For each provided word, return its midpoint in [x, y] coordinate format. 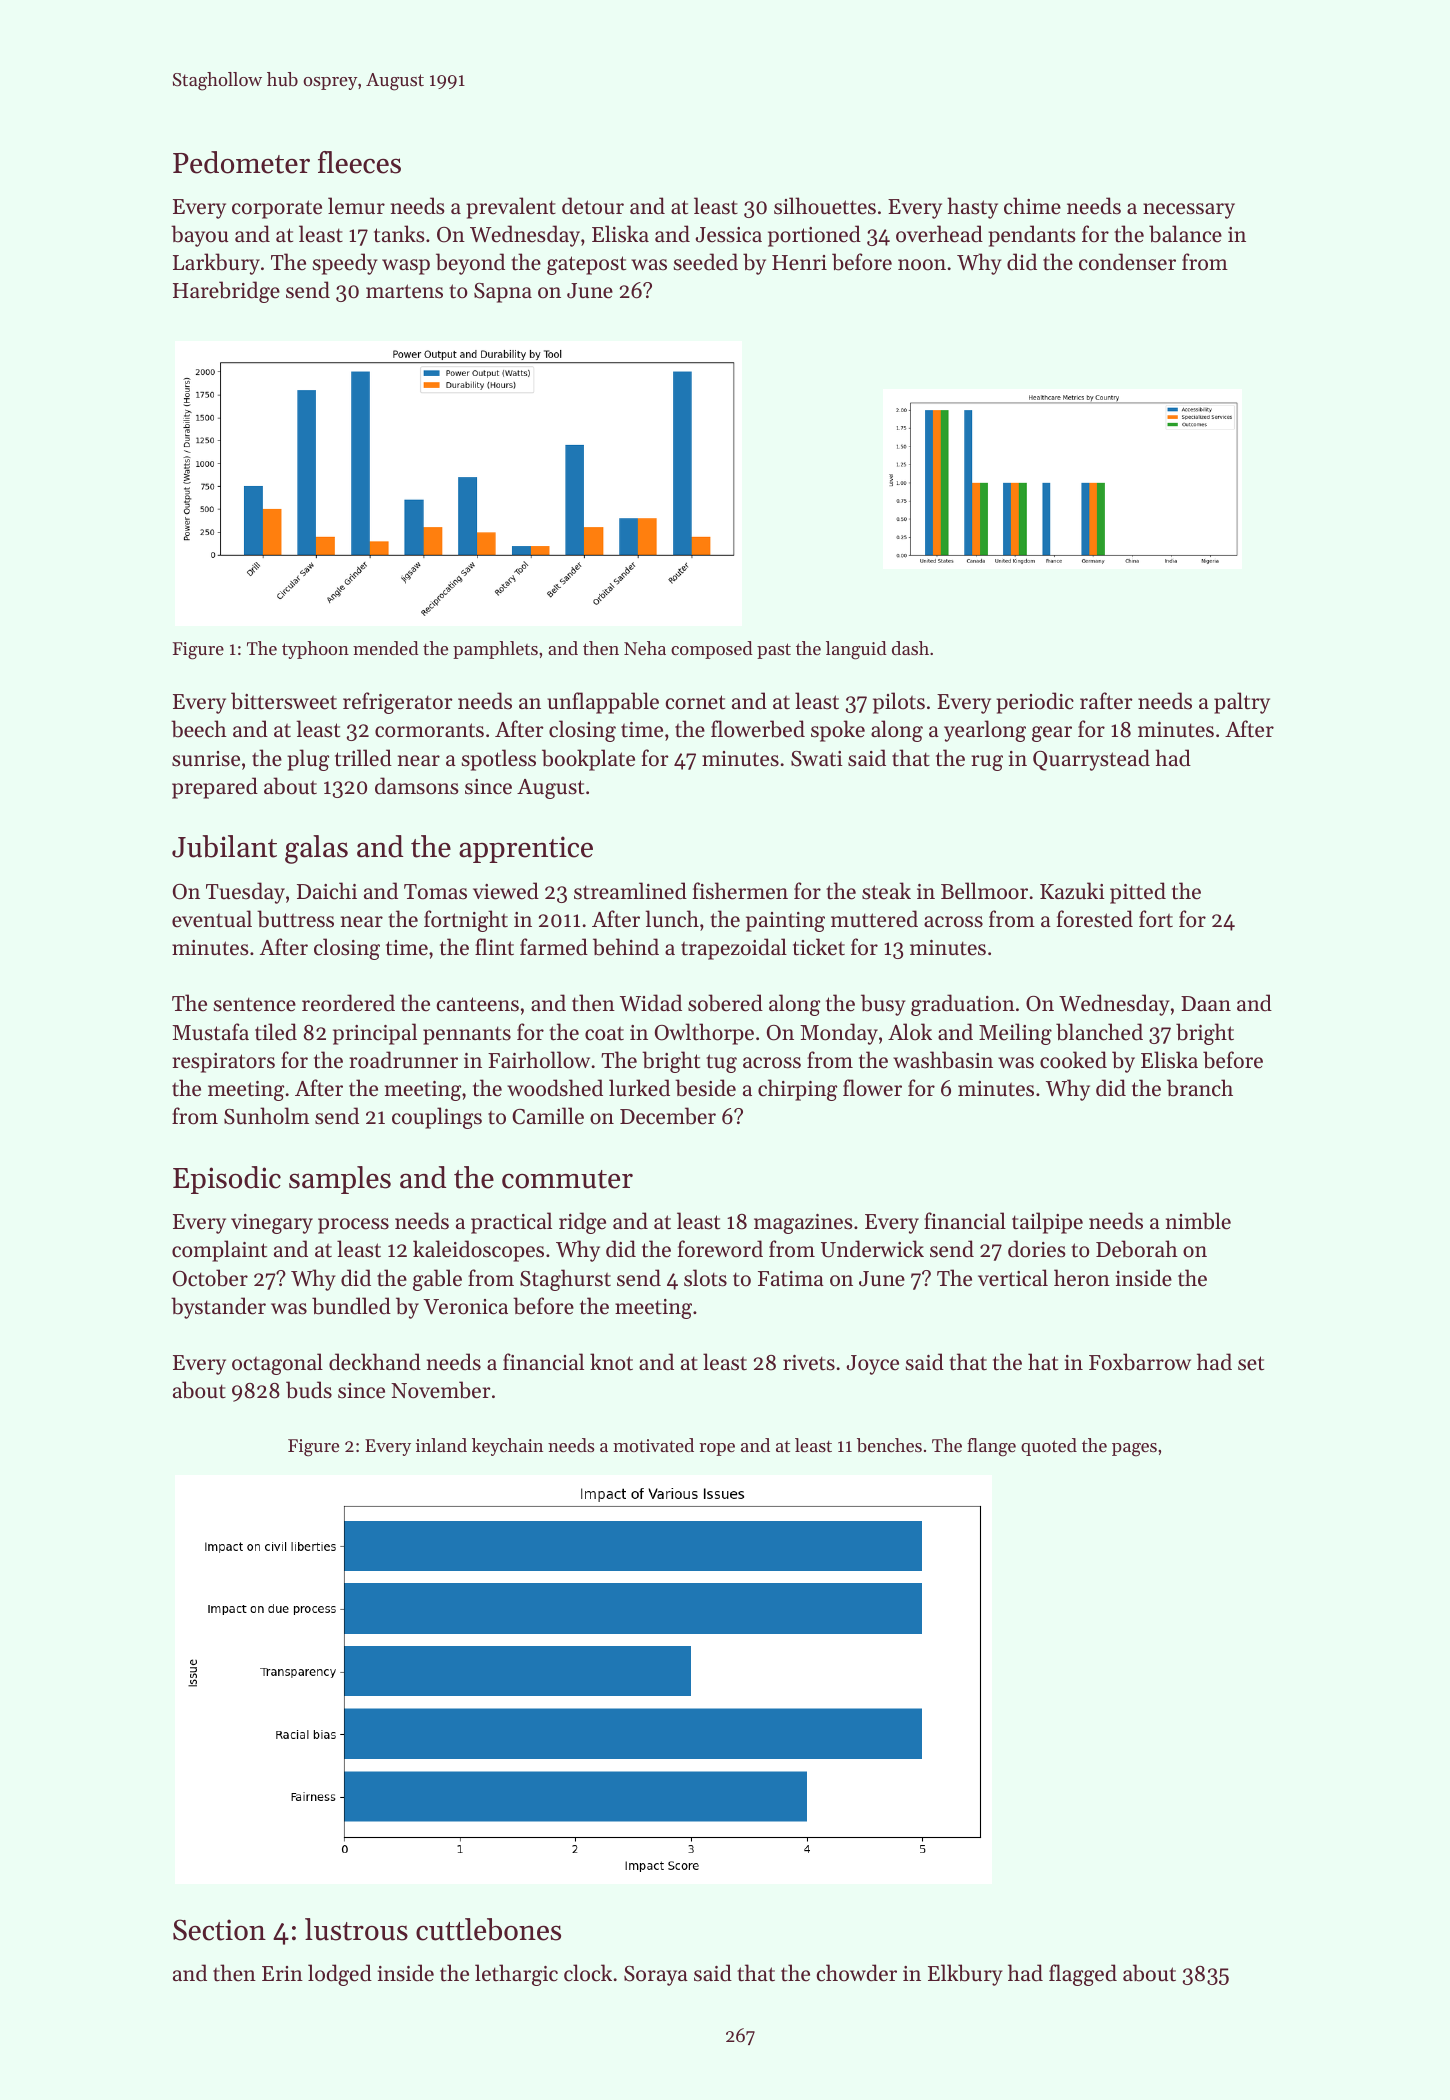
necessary [1189, 211]
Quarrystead [1091, 760]
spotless [499, 760]
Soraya [656, 1976]
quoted [1049, 1447]
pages [1134, 1450]
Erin [282, 1973]
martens [404, 291]
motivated [653, 1445]
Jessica [729, 235]
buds [309, 1390]
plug [308, 760]
